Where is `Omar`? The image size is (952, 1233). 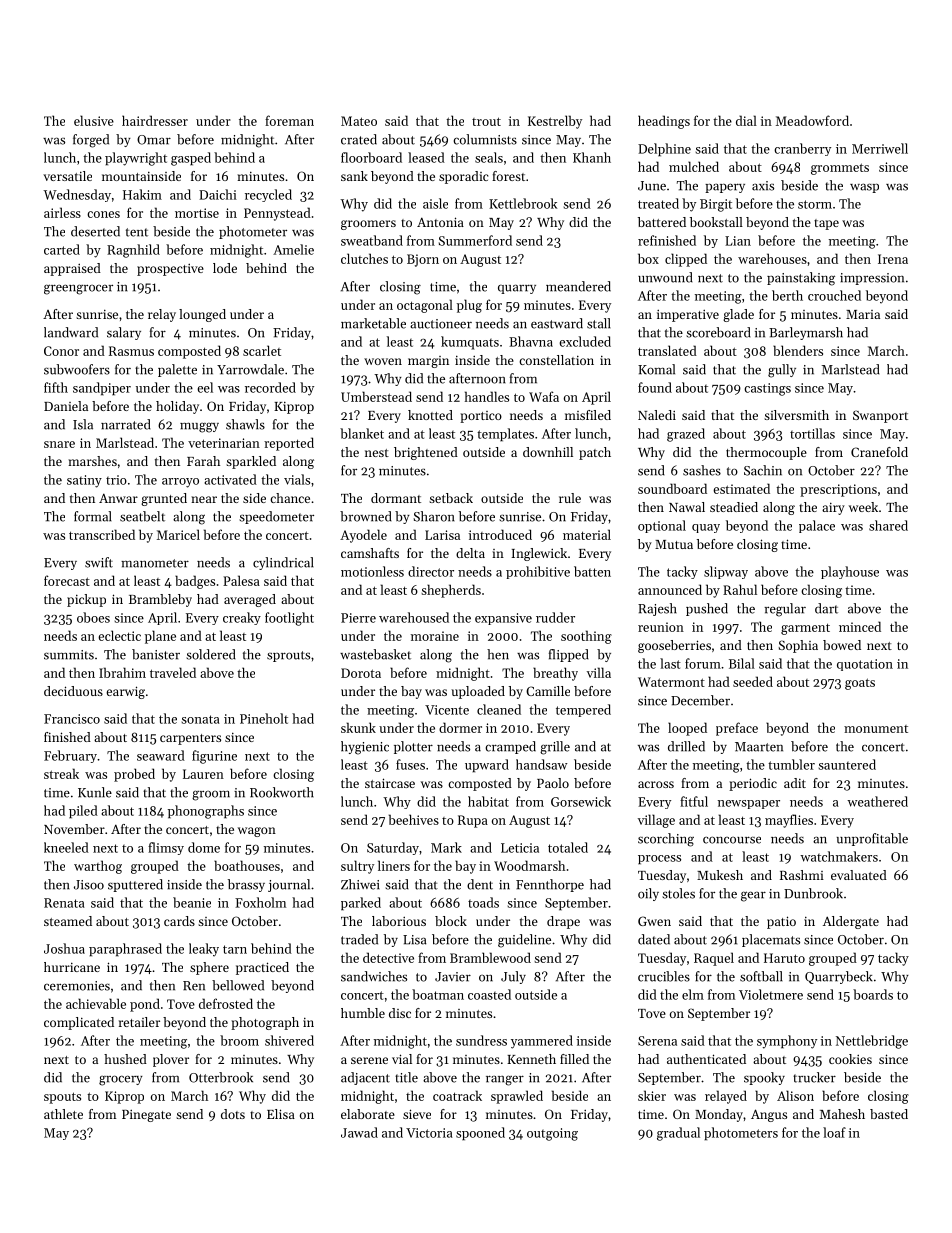 Omar is located at coordinates (154, 140).
